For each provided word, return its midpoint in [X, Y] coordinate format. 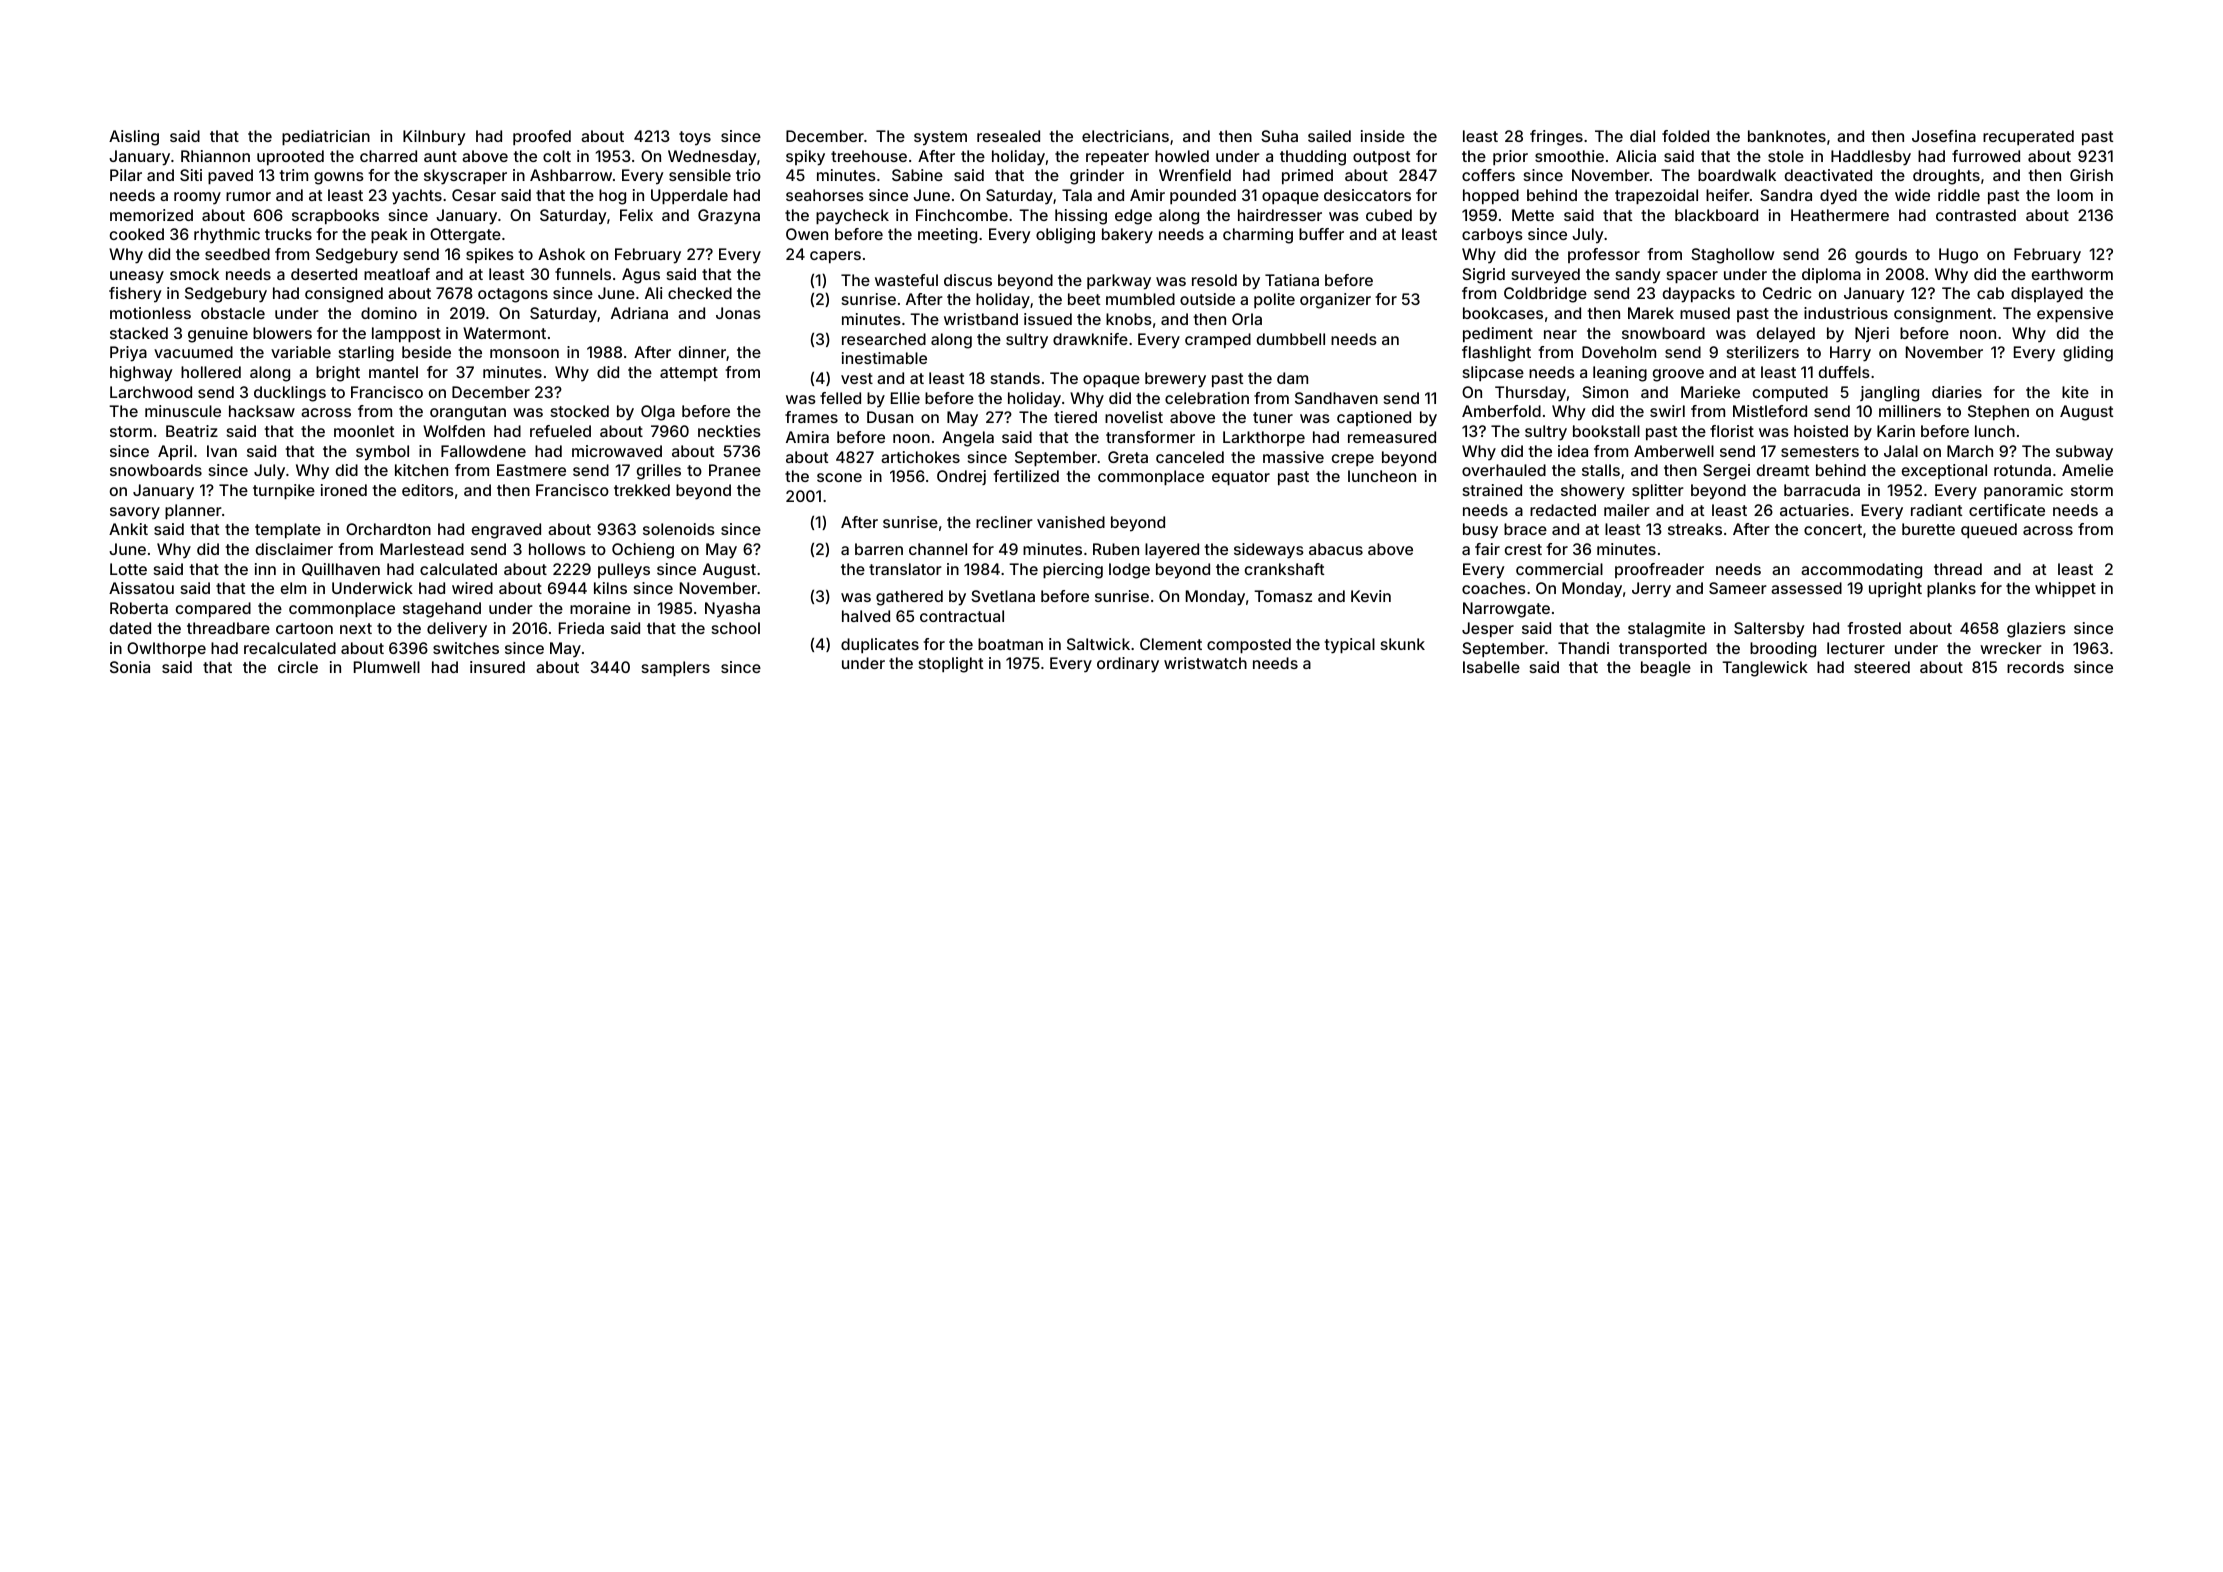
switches [466, 648]
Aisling [134, 138]
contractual [962, 616]
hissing [1081, 217]
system [940, 138]
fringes [1556, 138]
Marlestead [422, 549]
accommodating [1861, 571]
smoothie [1569, 156]
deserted [324, 274]
